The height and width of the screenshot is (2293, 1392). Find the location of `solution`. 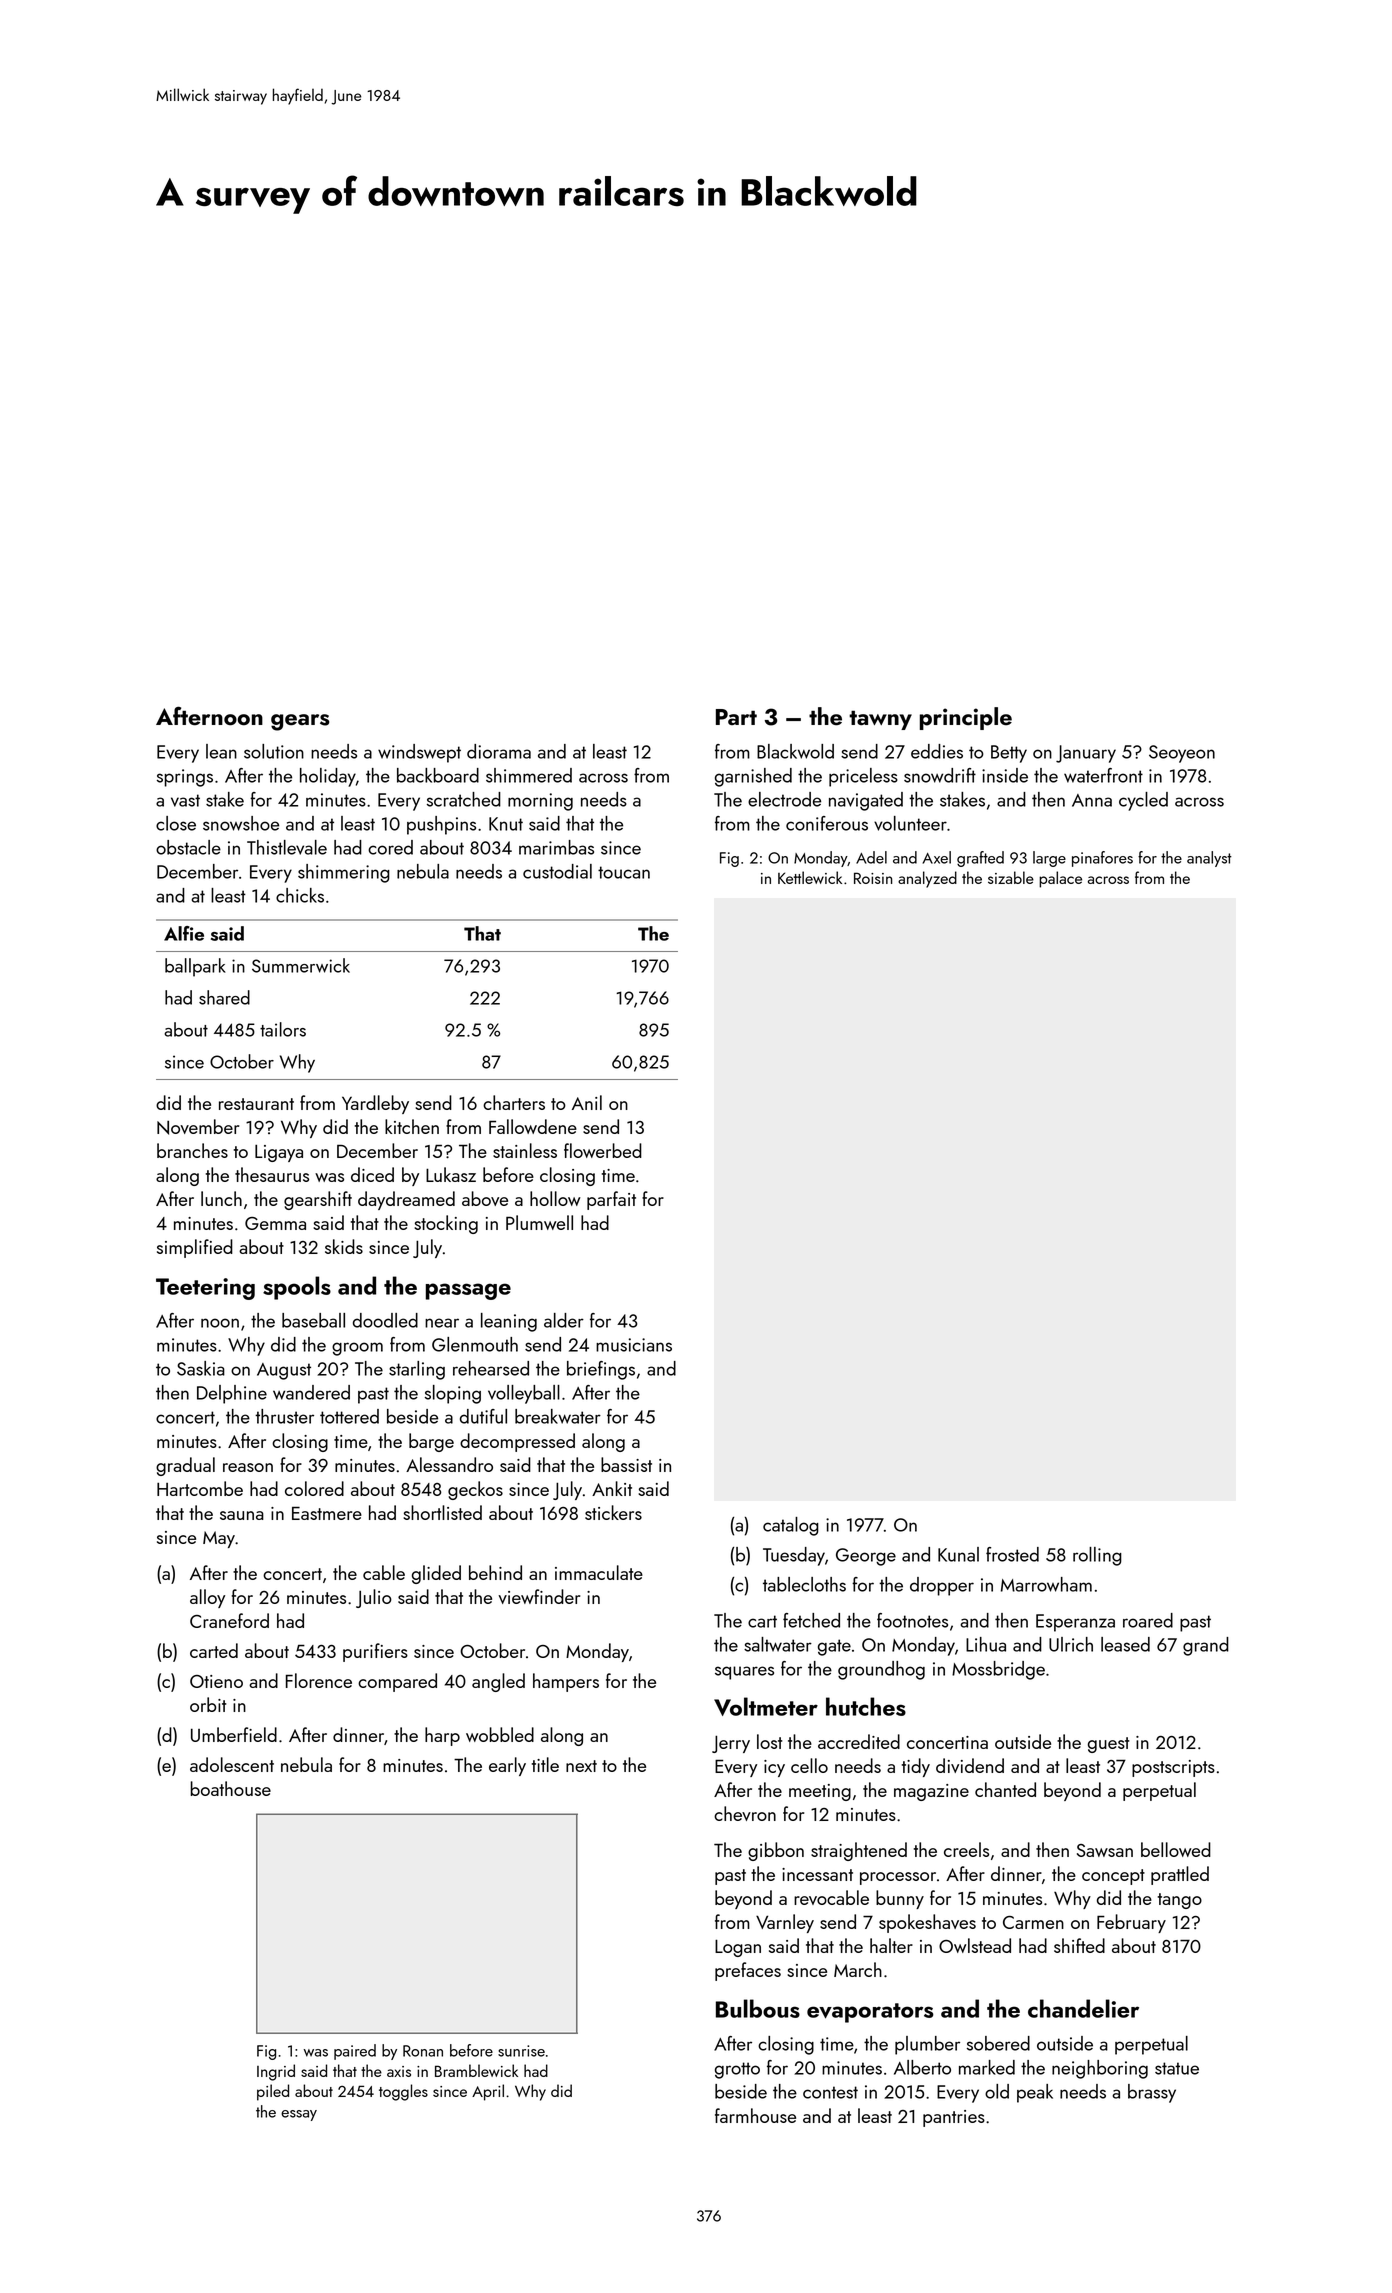

solution is located at coordinates (274, 751).
